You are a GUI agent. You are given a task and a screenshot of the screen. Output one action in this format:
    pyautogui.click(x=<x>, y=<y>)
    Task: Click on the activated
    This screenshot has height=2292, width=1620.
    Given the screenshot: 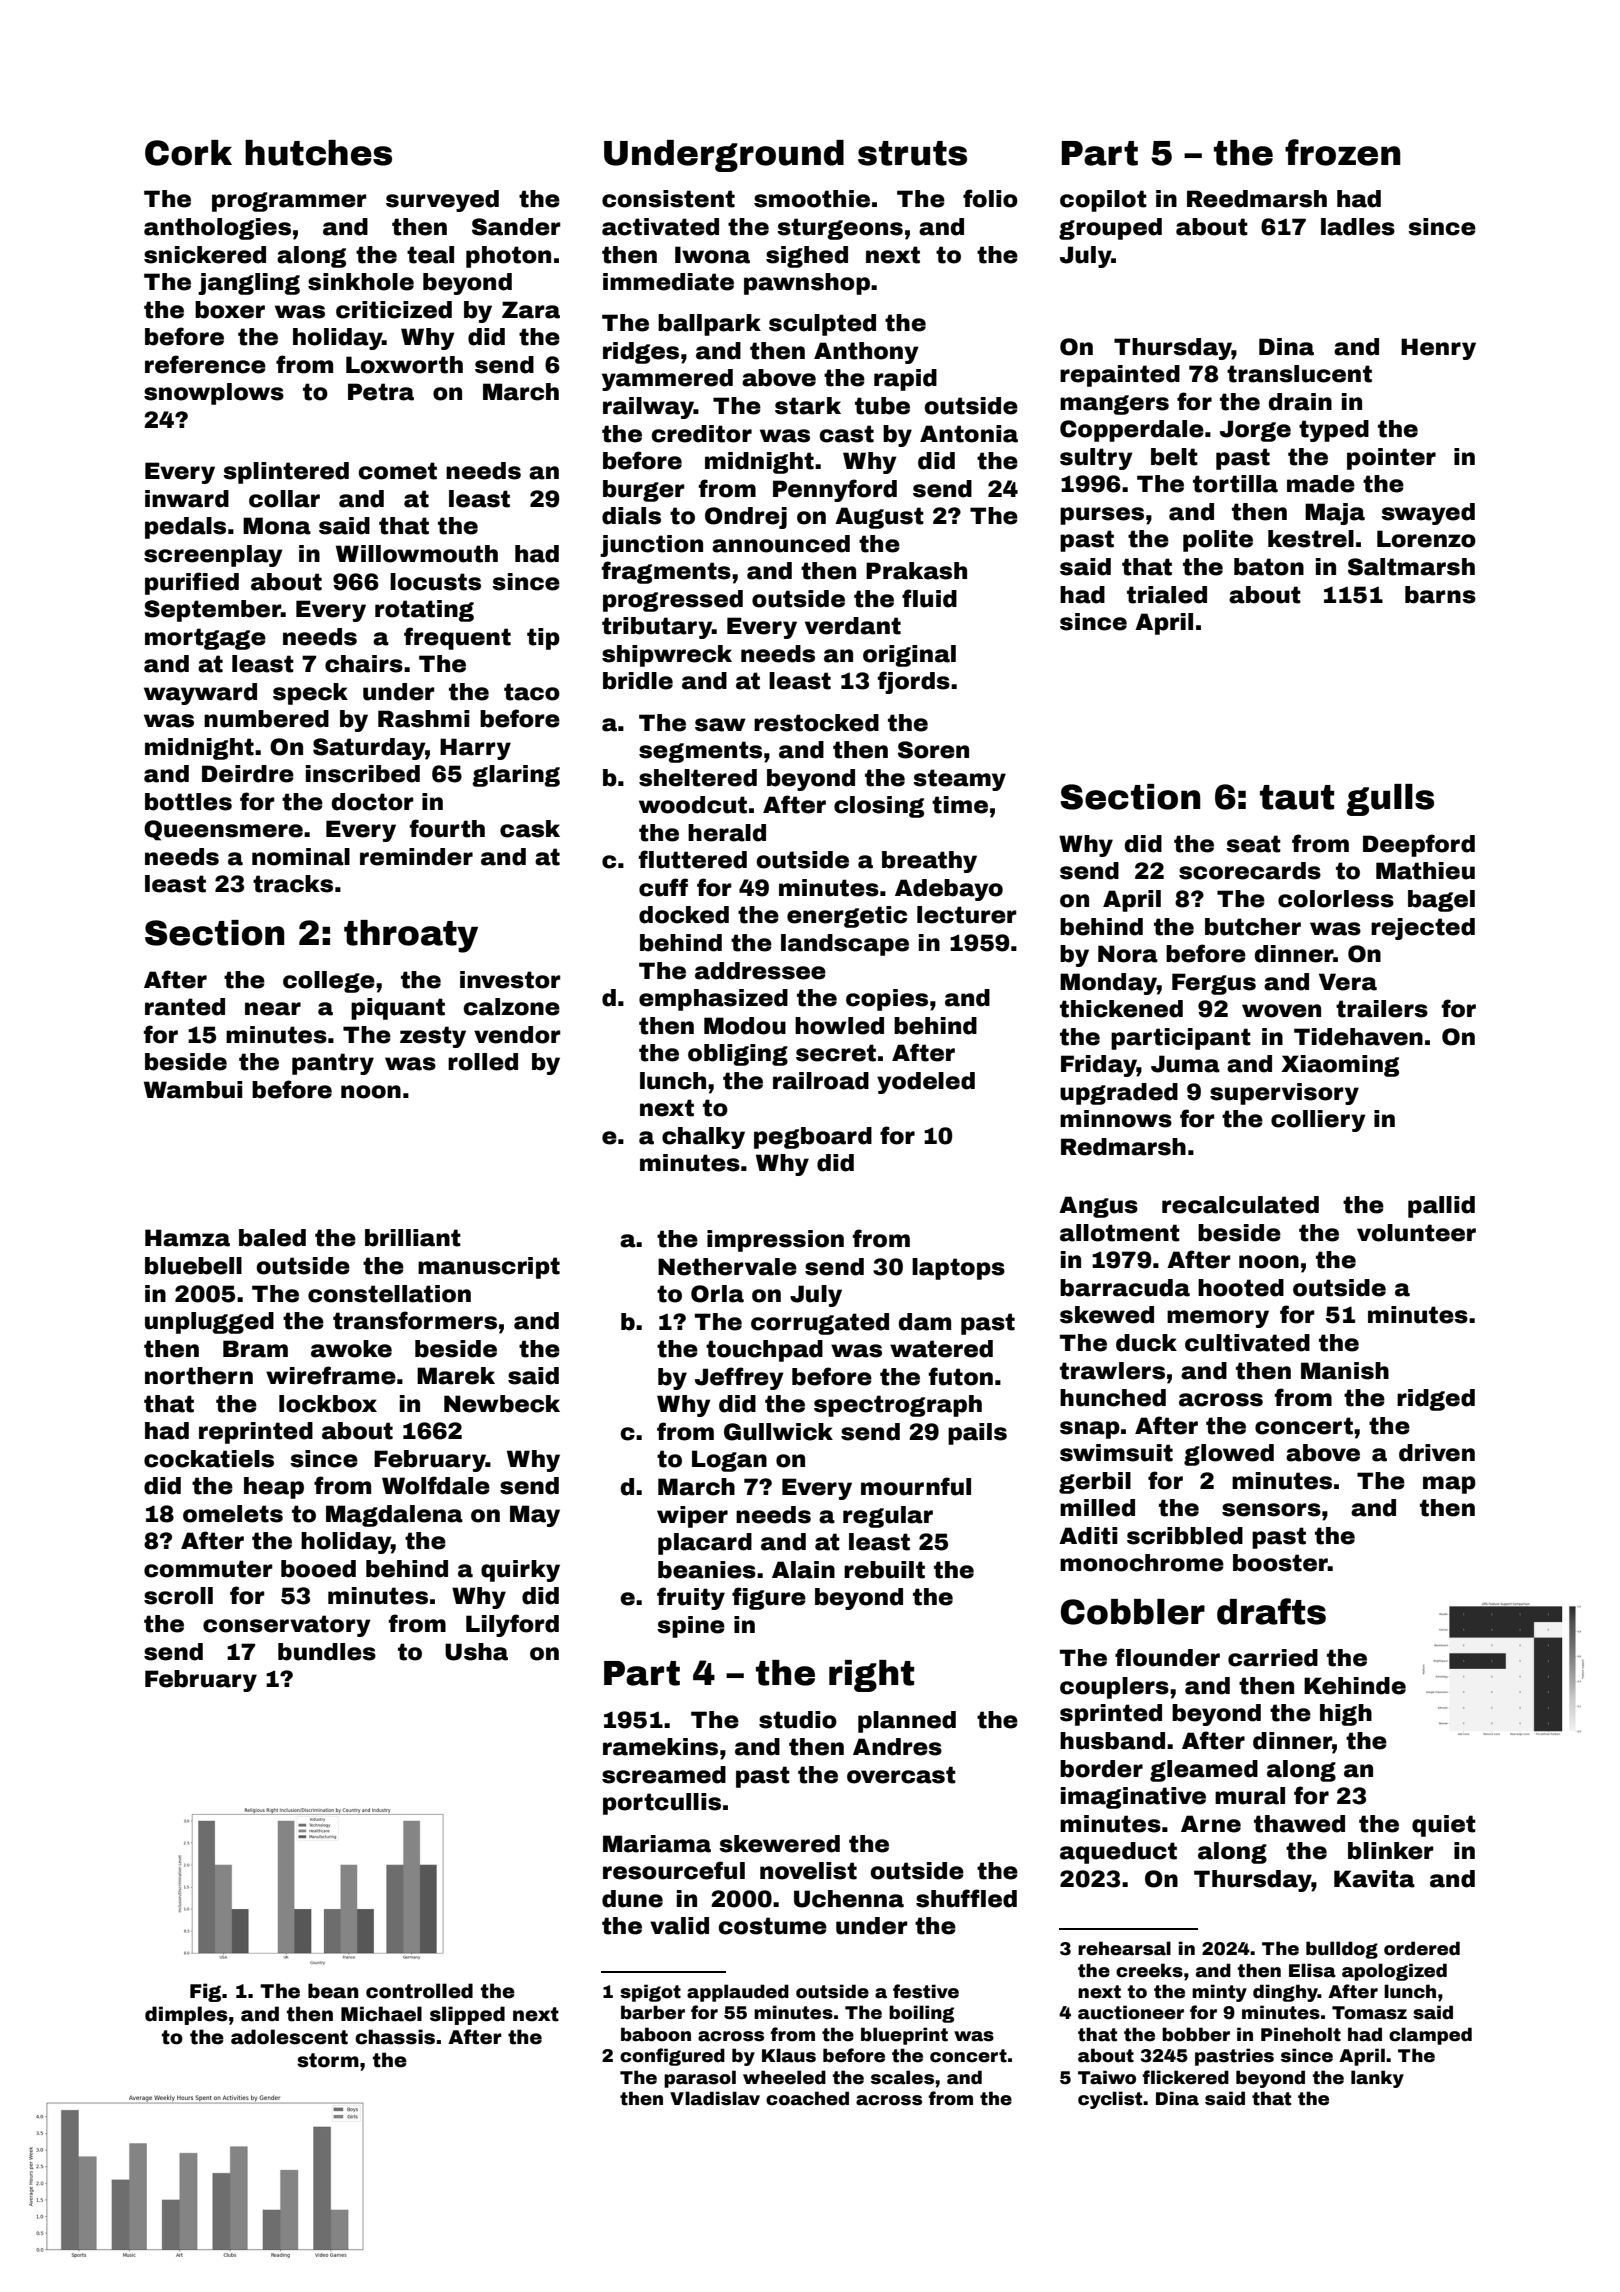 What is the action you would take?
    pyautogui.click(x=660, y=227)
